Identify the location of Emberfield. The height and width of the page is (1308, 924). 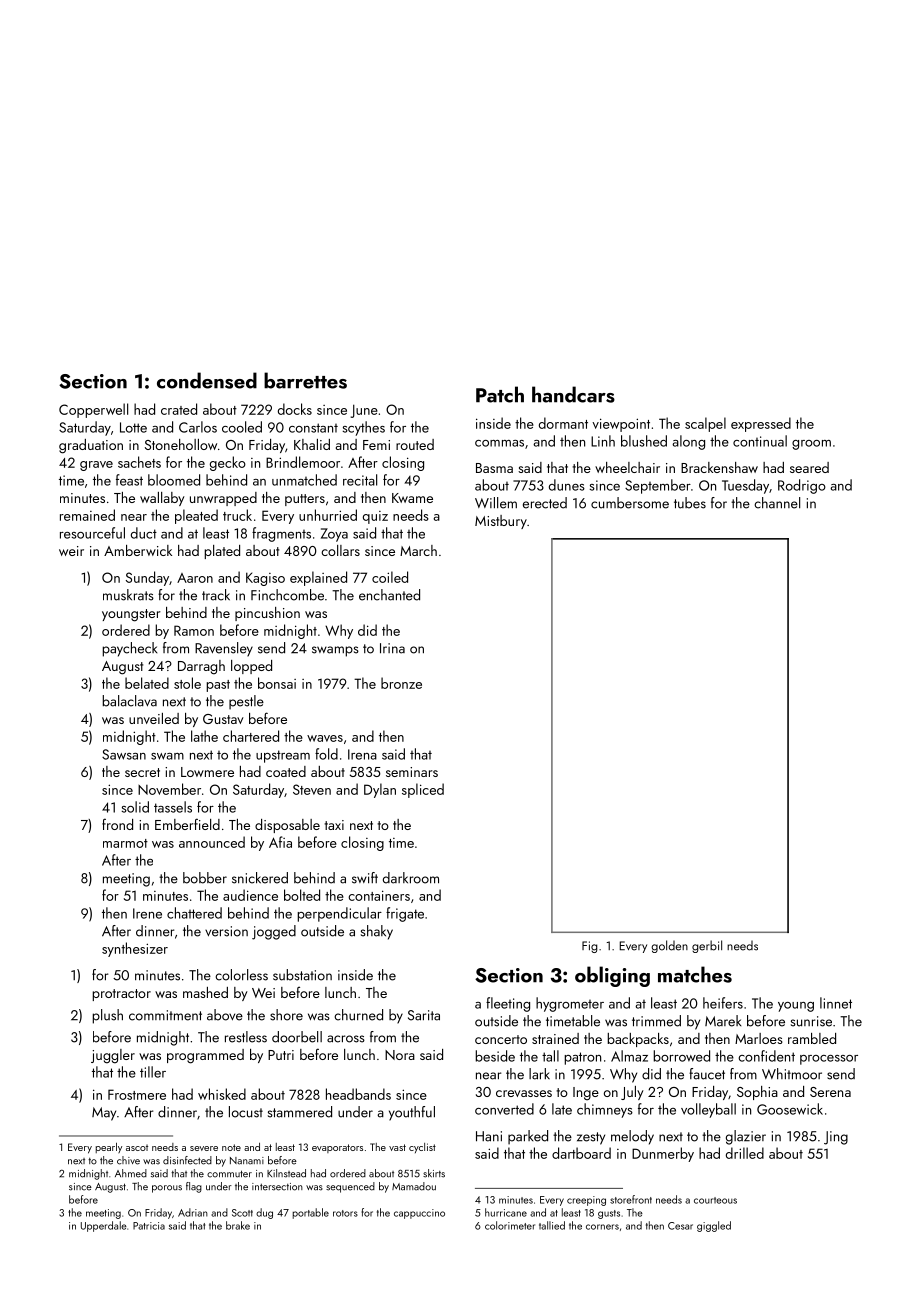
(187, 824).
